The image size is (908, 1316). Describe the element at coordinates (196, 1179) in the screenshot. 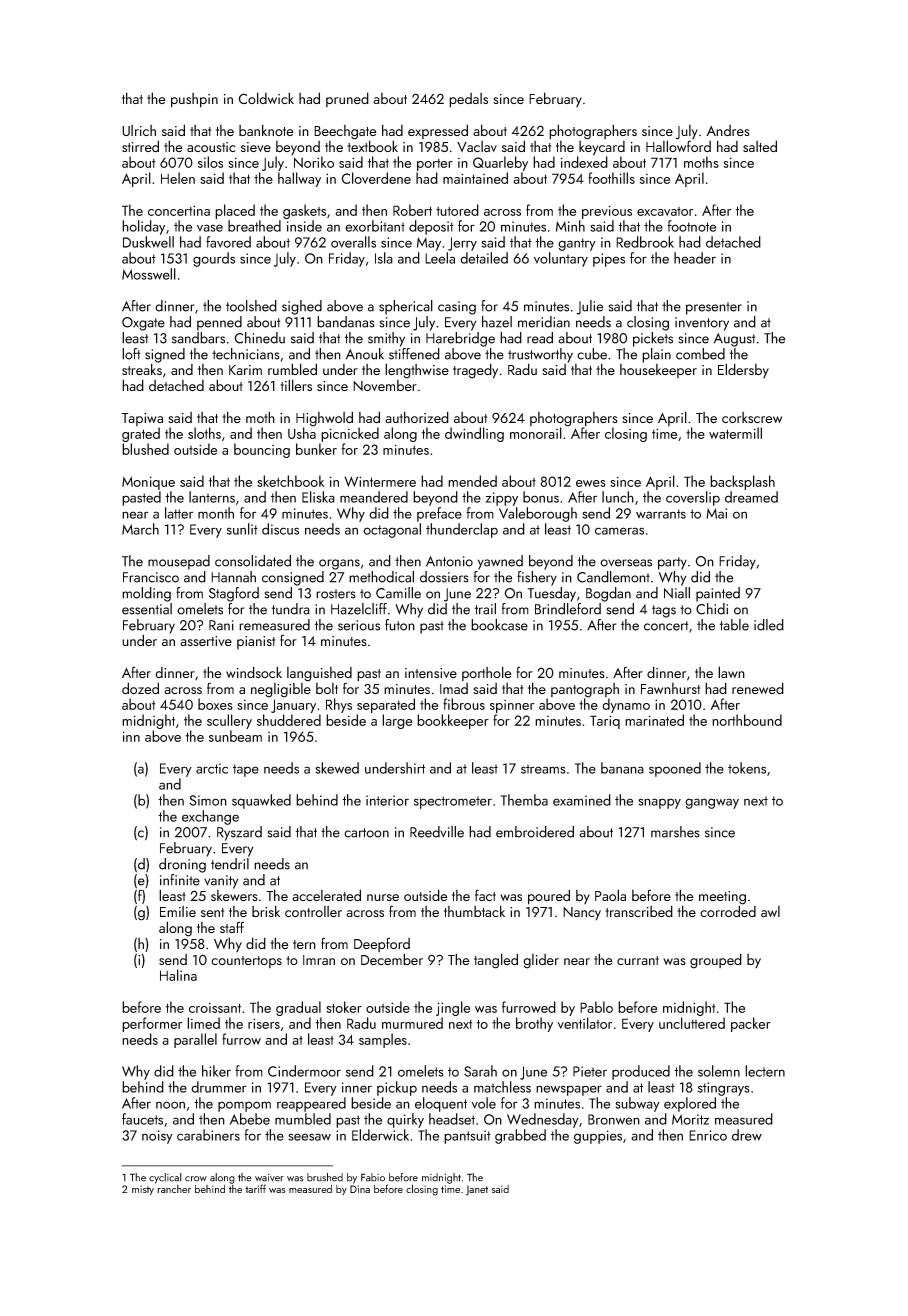

I see `crow` at that location.
